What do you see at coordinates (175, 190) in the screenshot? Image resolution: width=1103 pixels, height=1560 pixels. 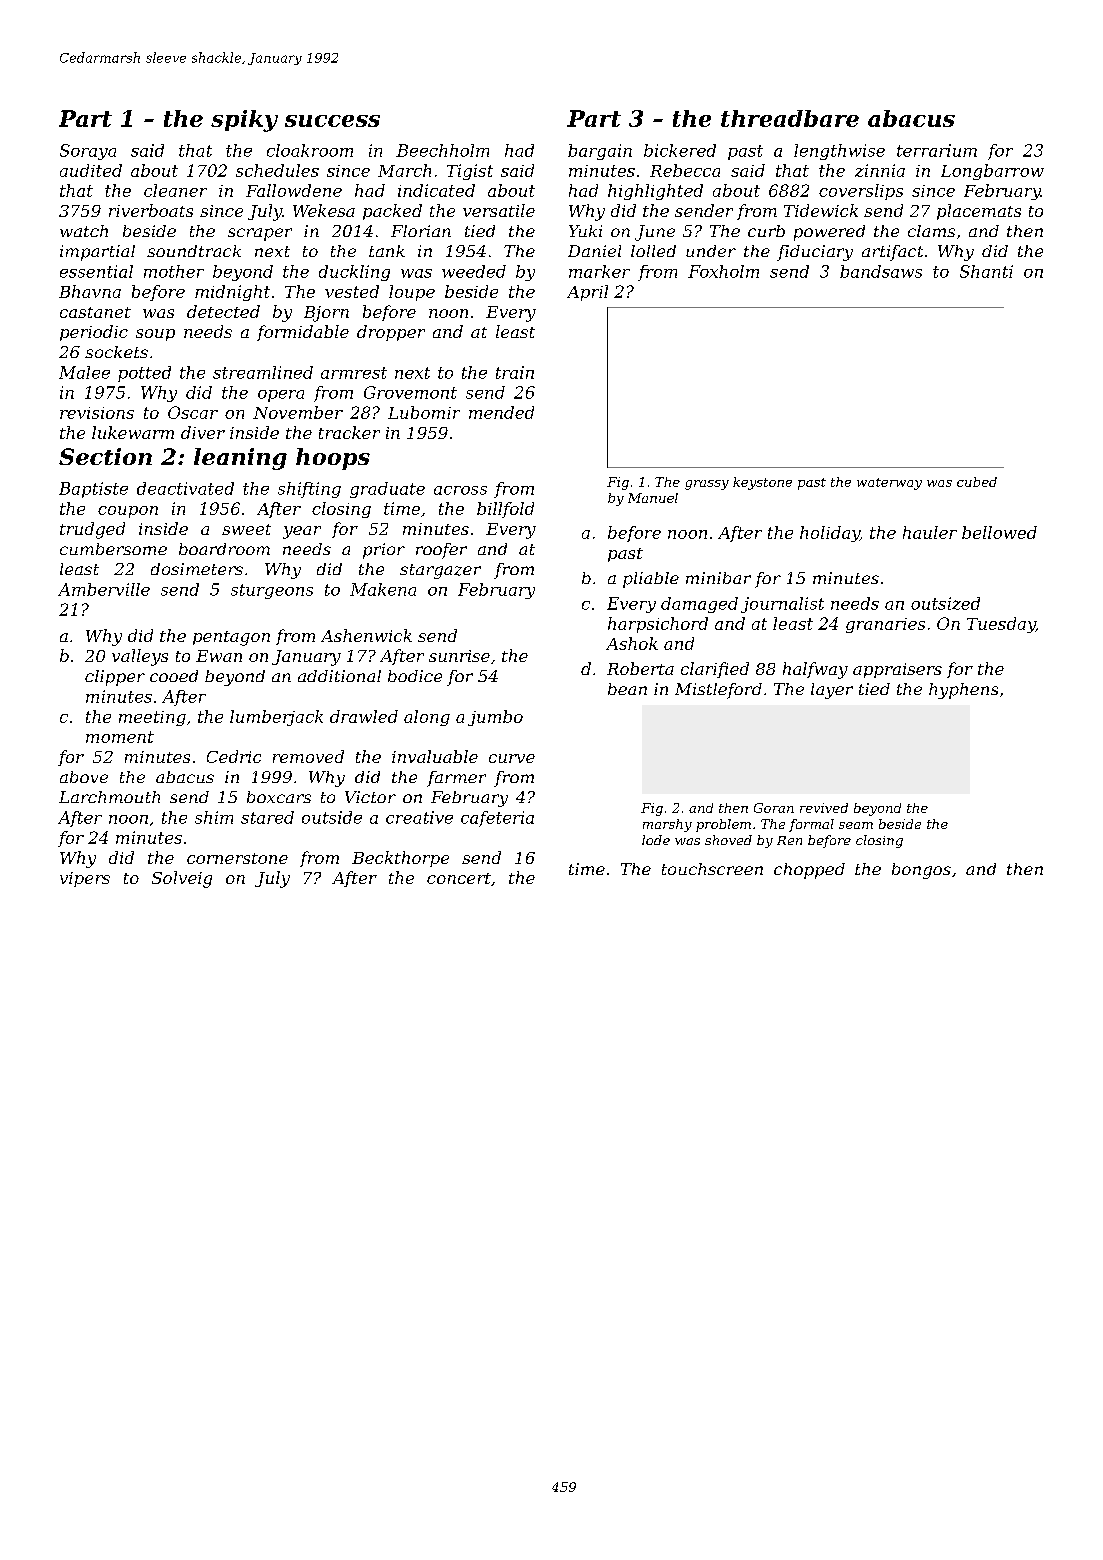 I see `cleaner` at bounding box center [175, 190].
